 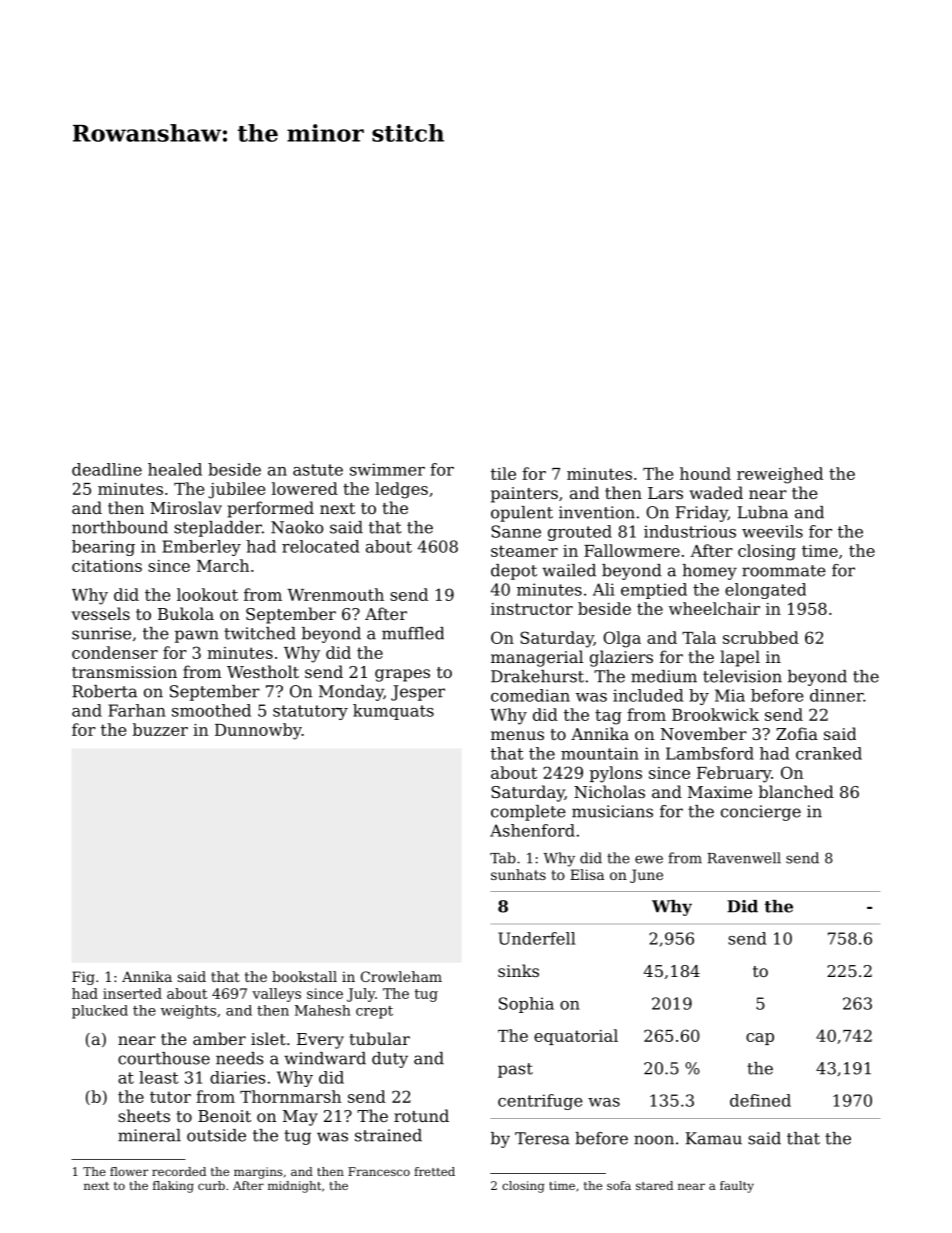 I want to click on crept, so click(x=374, y=1012).
